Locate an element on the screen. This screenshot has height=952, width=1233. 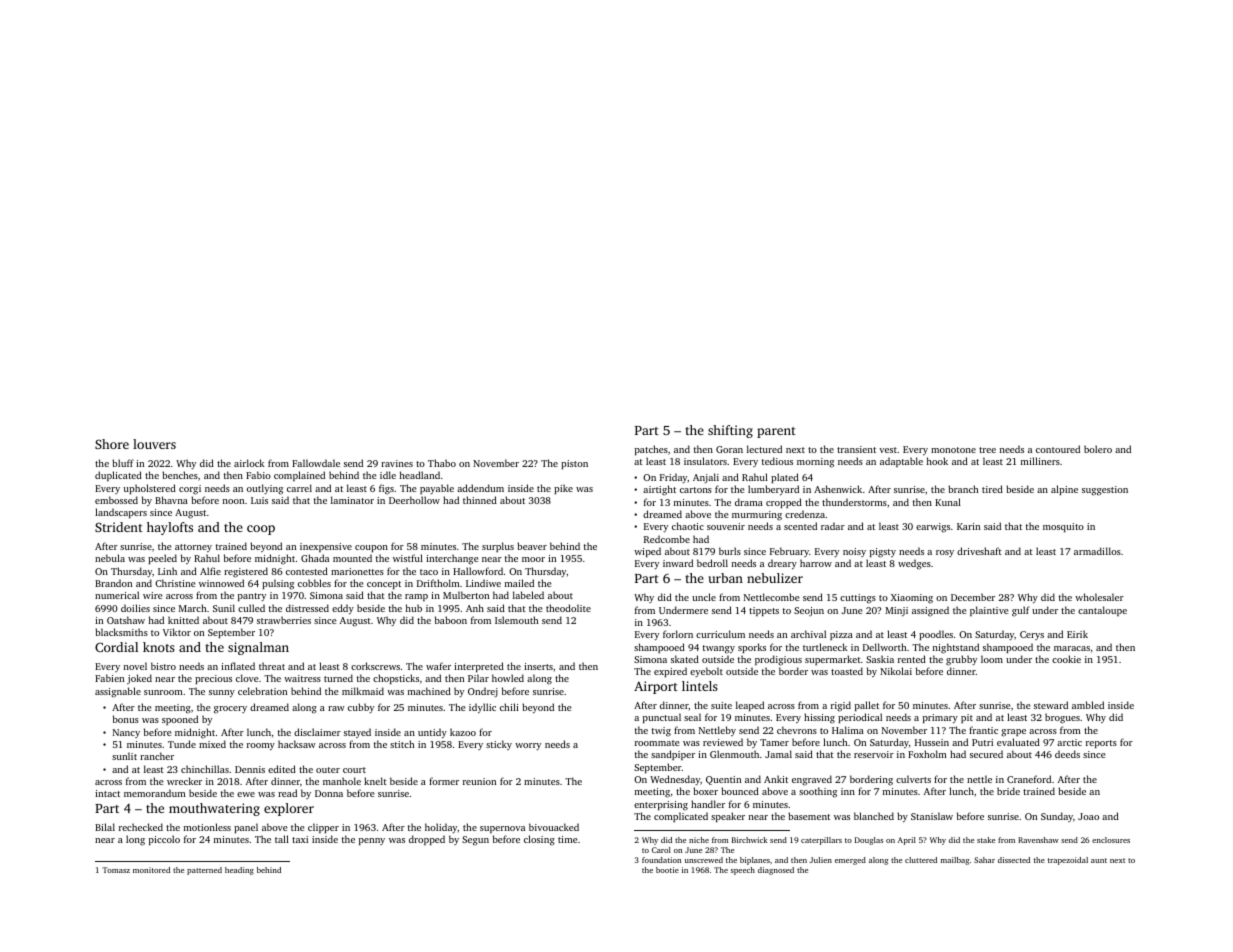
heading is located at coordinates (239, 871).
